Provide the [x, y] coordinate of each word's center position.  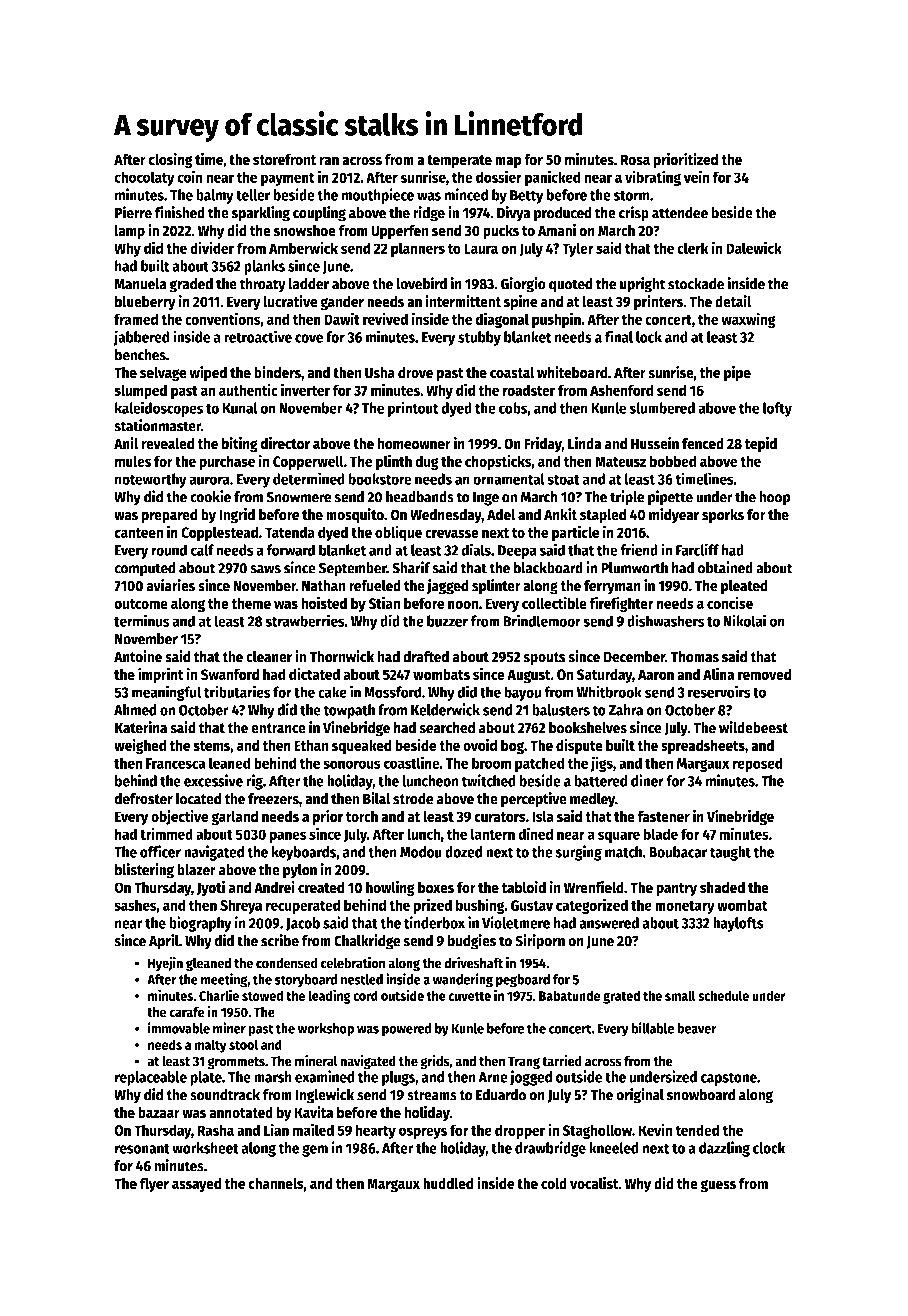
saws [265, 569]
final [619, 336]
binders [277, 372]
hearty [375, 1131]
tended [697, 1130]
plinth [394, 462]
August [529, 676]
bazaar [159, 1112]
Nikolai [745, 620]
